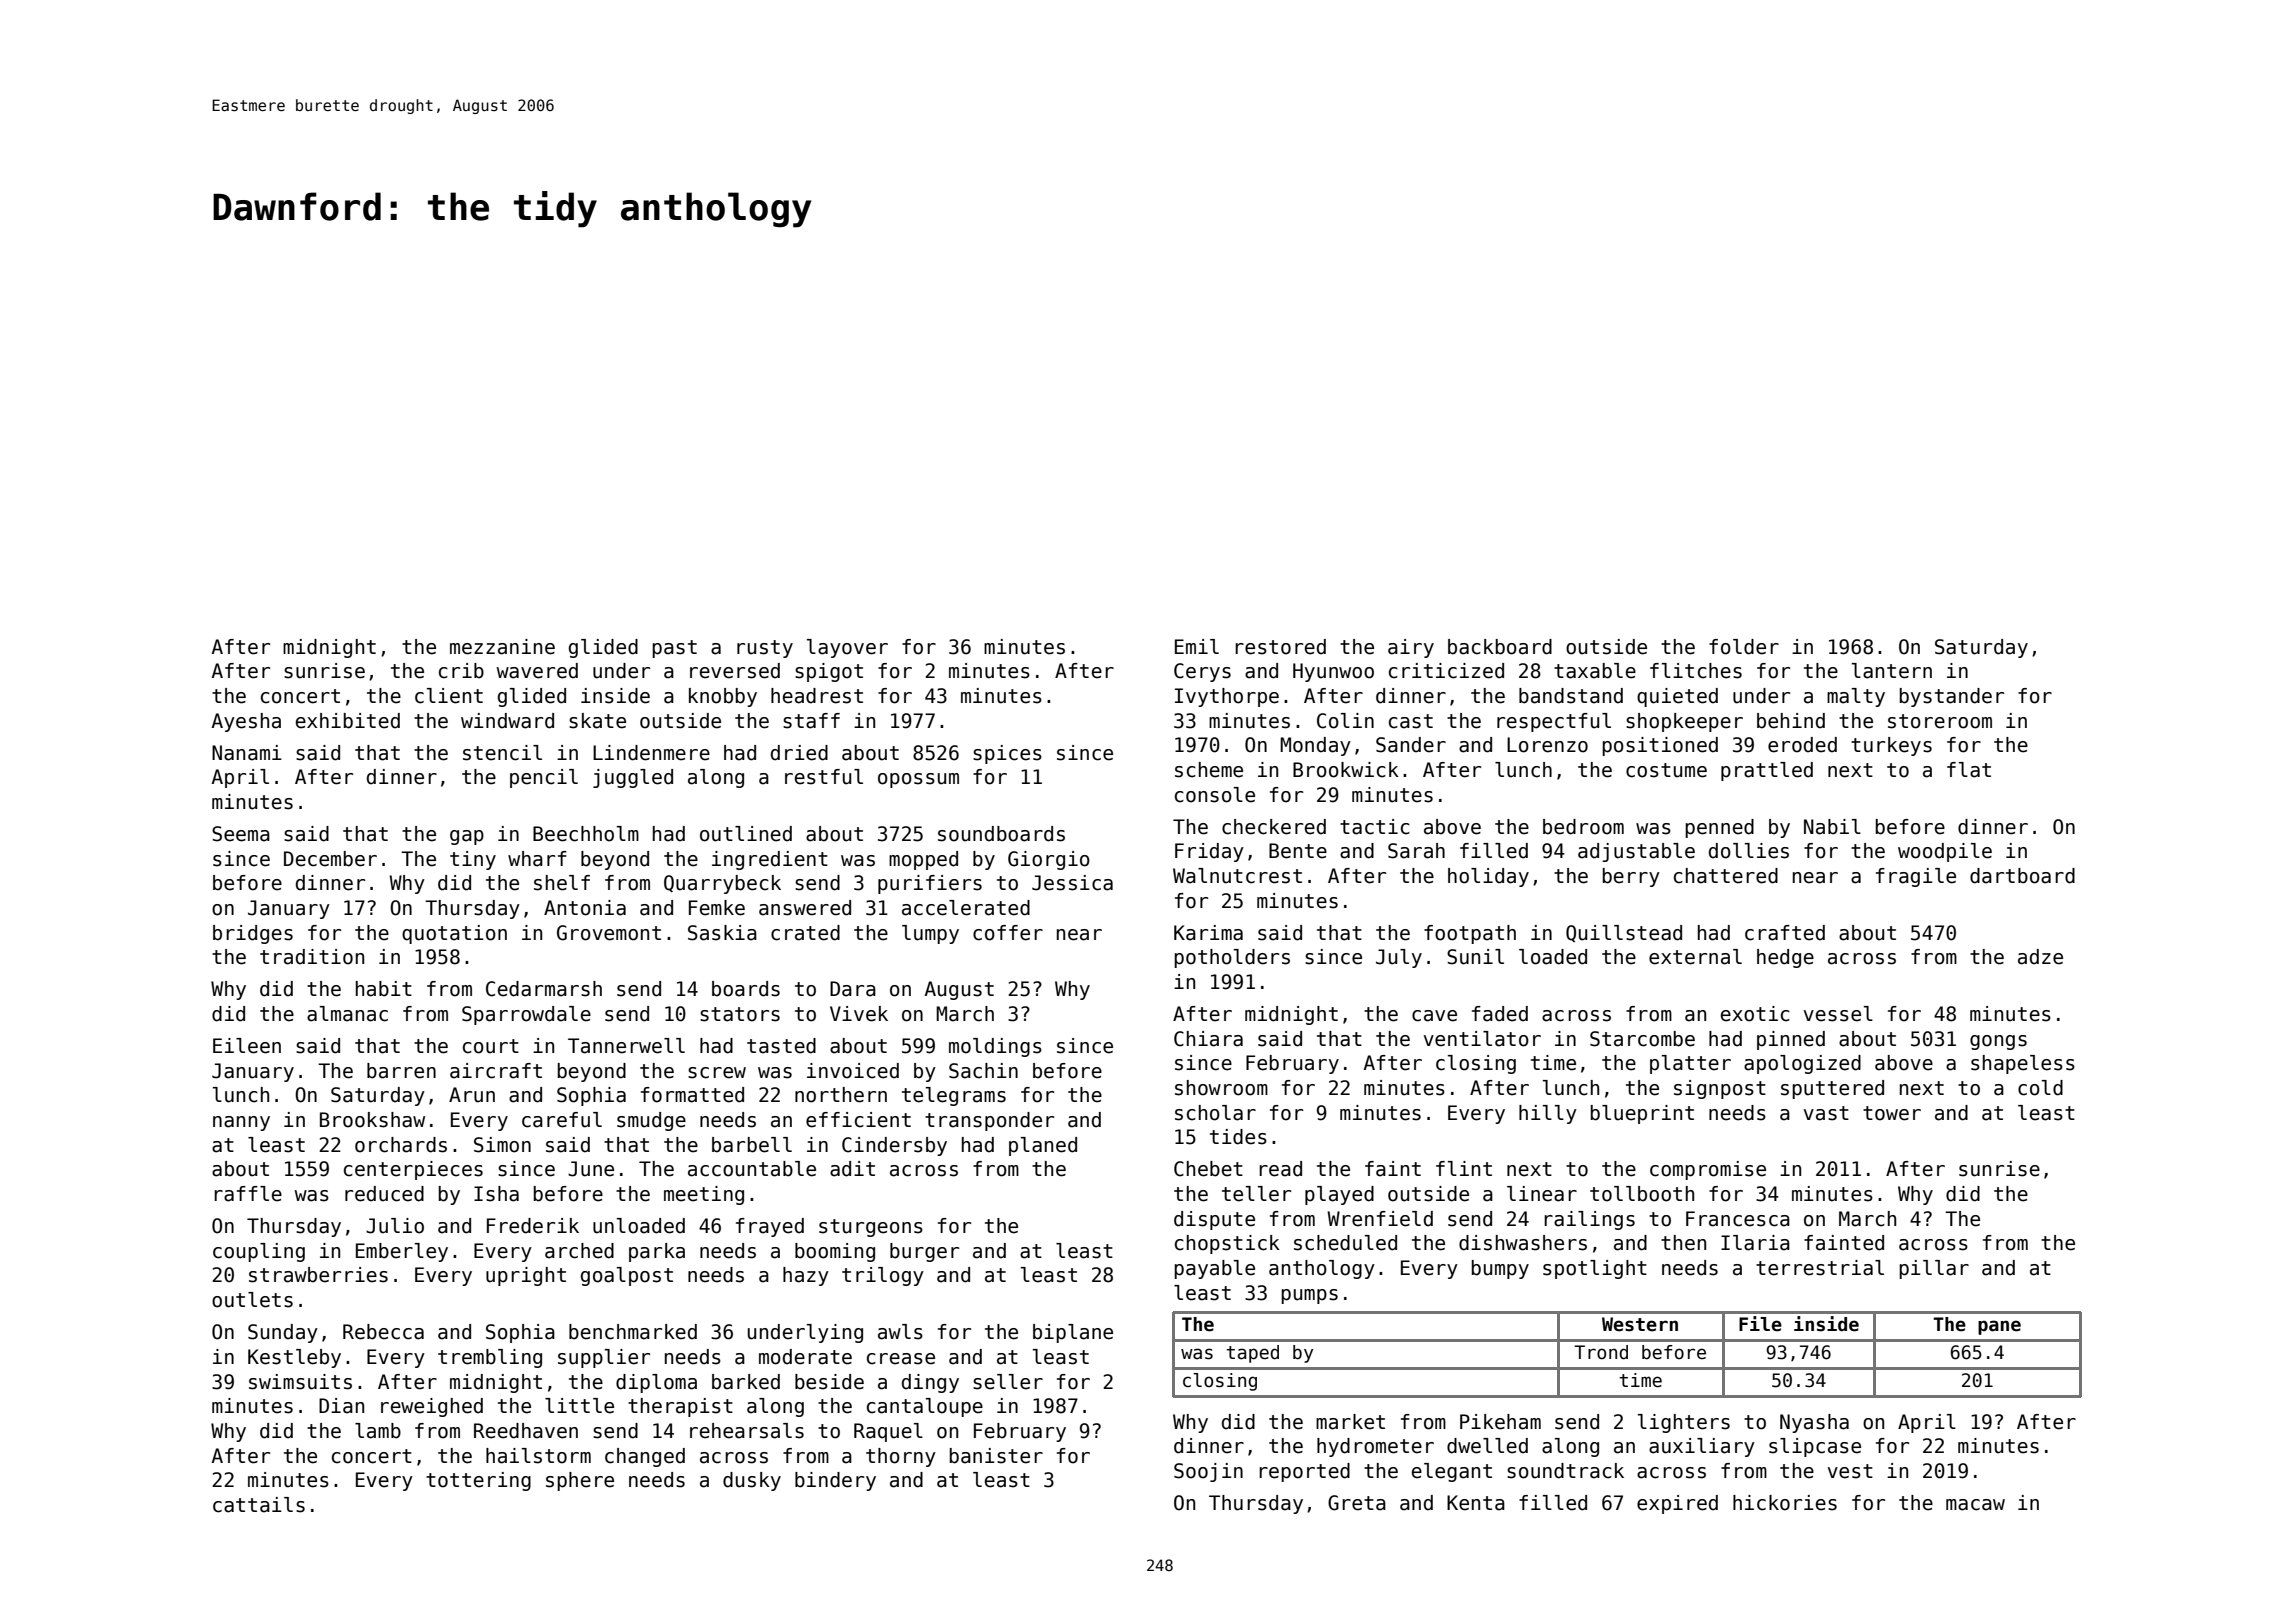 The width and height of the image is (2292, 1620). What do you see at coordinates (1227, 697) in the image?
I see `Ivythorpe` at bounding box center [1227, 697].
